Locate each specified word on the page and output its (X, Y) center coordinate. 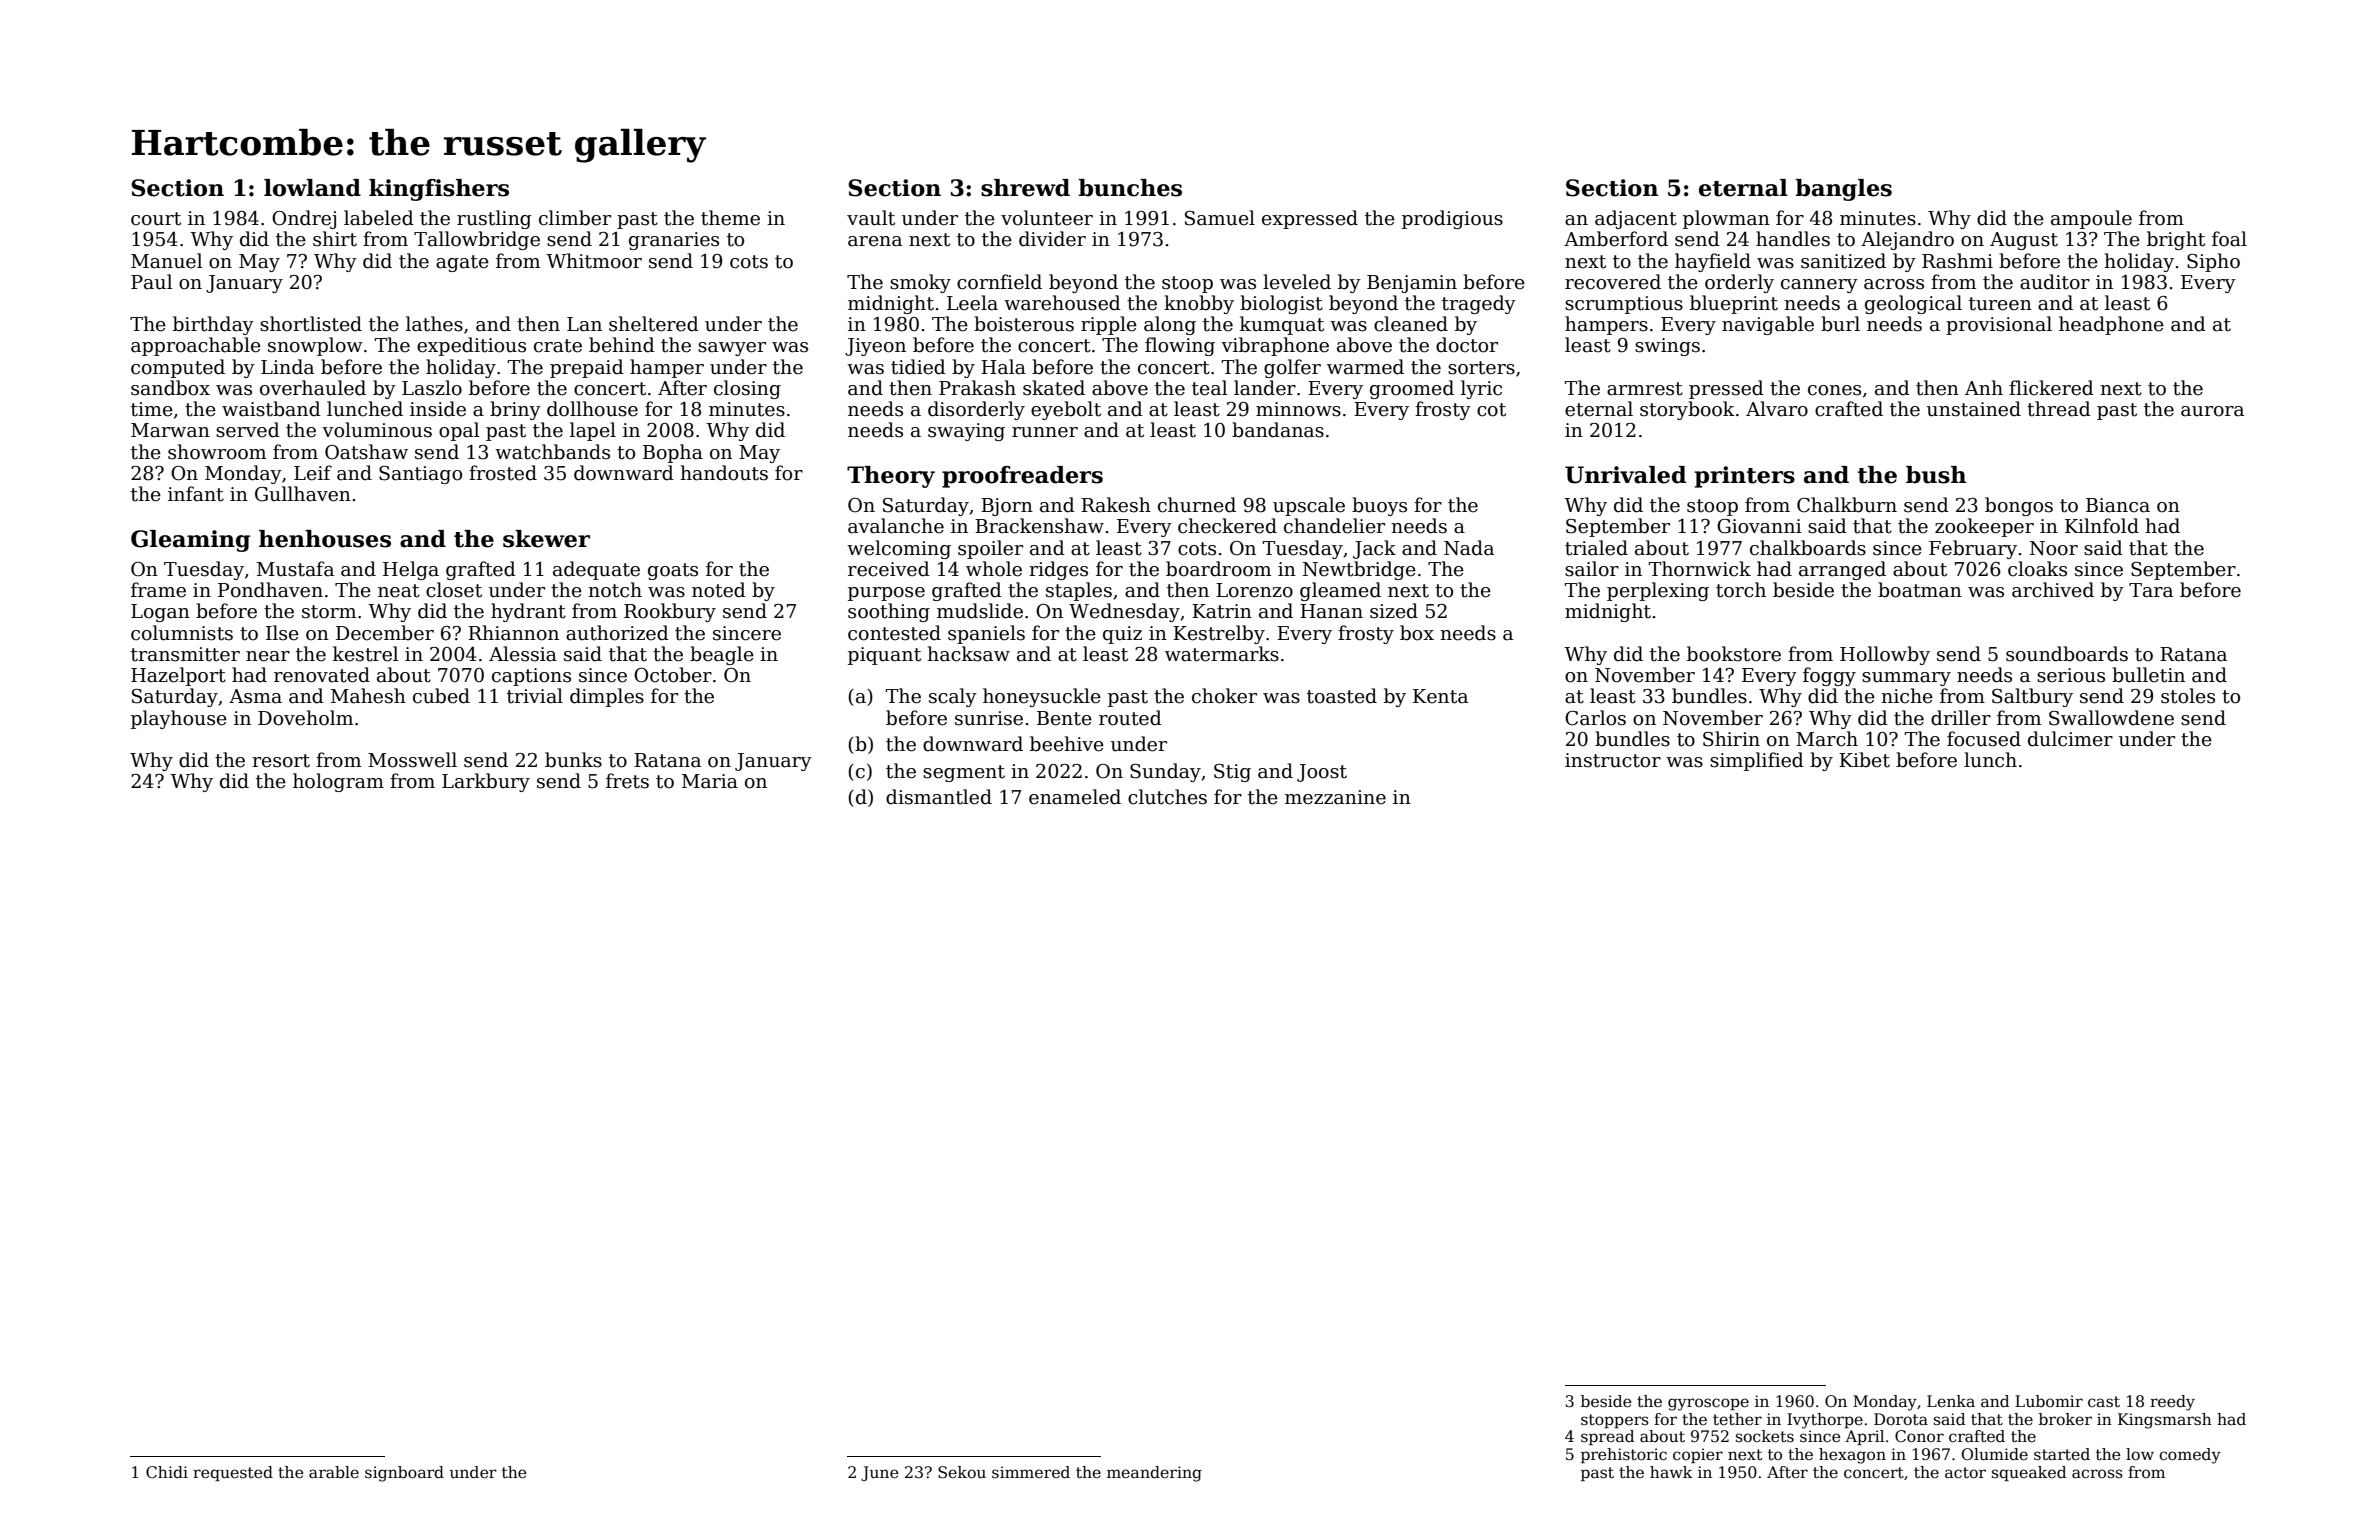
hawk (1671, 1472)
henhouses (325, 539)
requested (233, 1473)
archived (2053, 590)
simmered (1031, 1472)
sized (1394, 611)
